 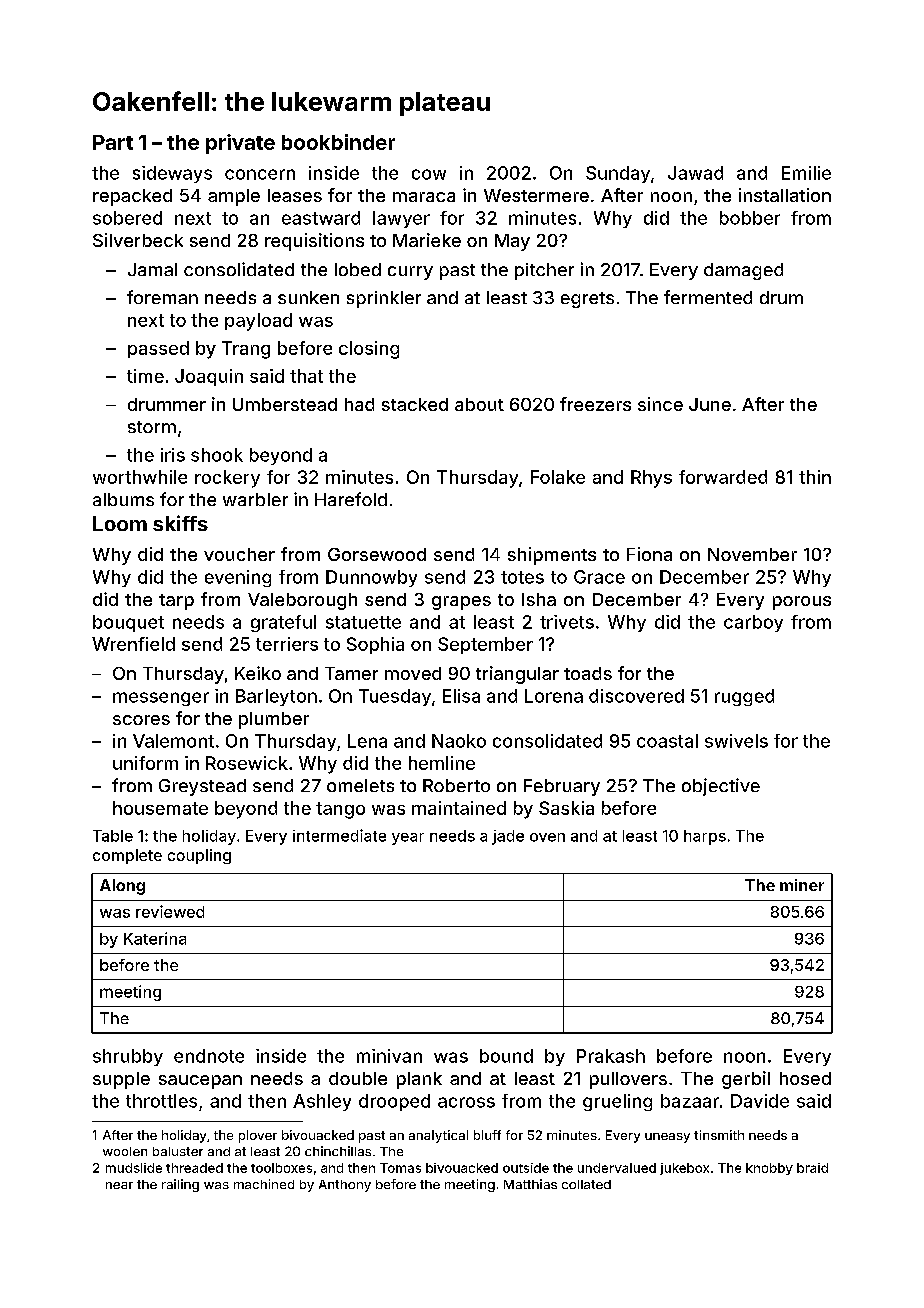 What do you see at coordinates (506, 1056) in the image?
I see `bound` at bounding box center [506, 1056].
